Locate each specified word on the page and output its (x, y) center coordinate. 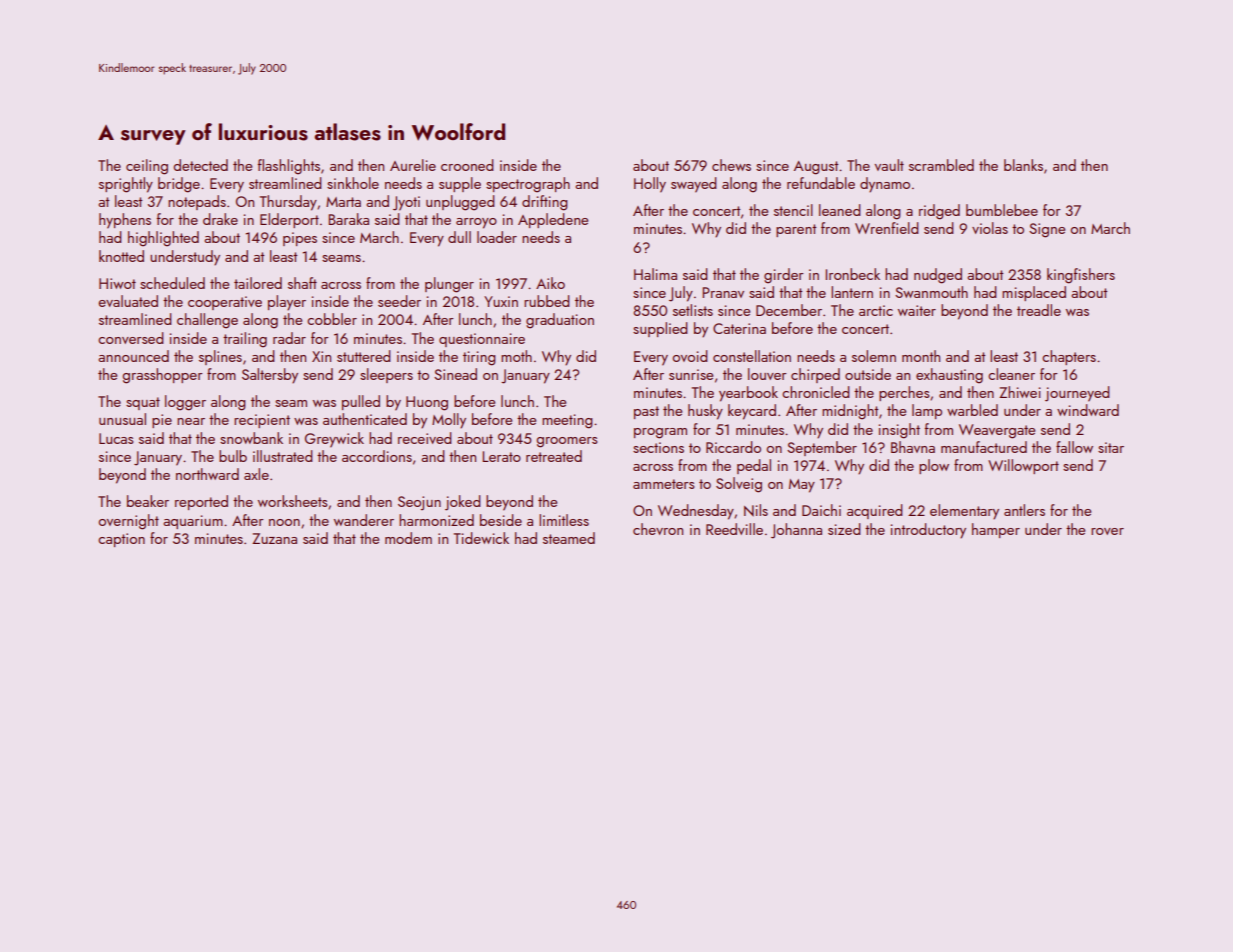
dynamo (885, 185)
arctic (876, 310)
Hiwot (117, 283)
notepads (197, 202)
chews (731, 165)
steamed (569, 538)
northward (207, 474)
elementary (964, 512)
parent (796, 230)
